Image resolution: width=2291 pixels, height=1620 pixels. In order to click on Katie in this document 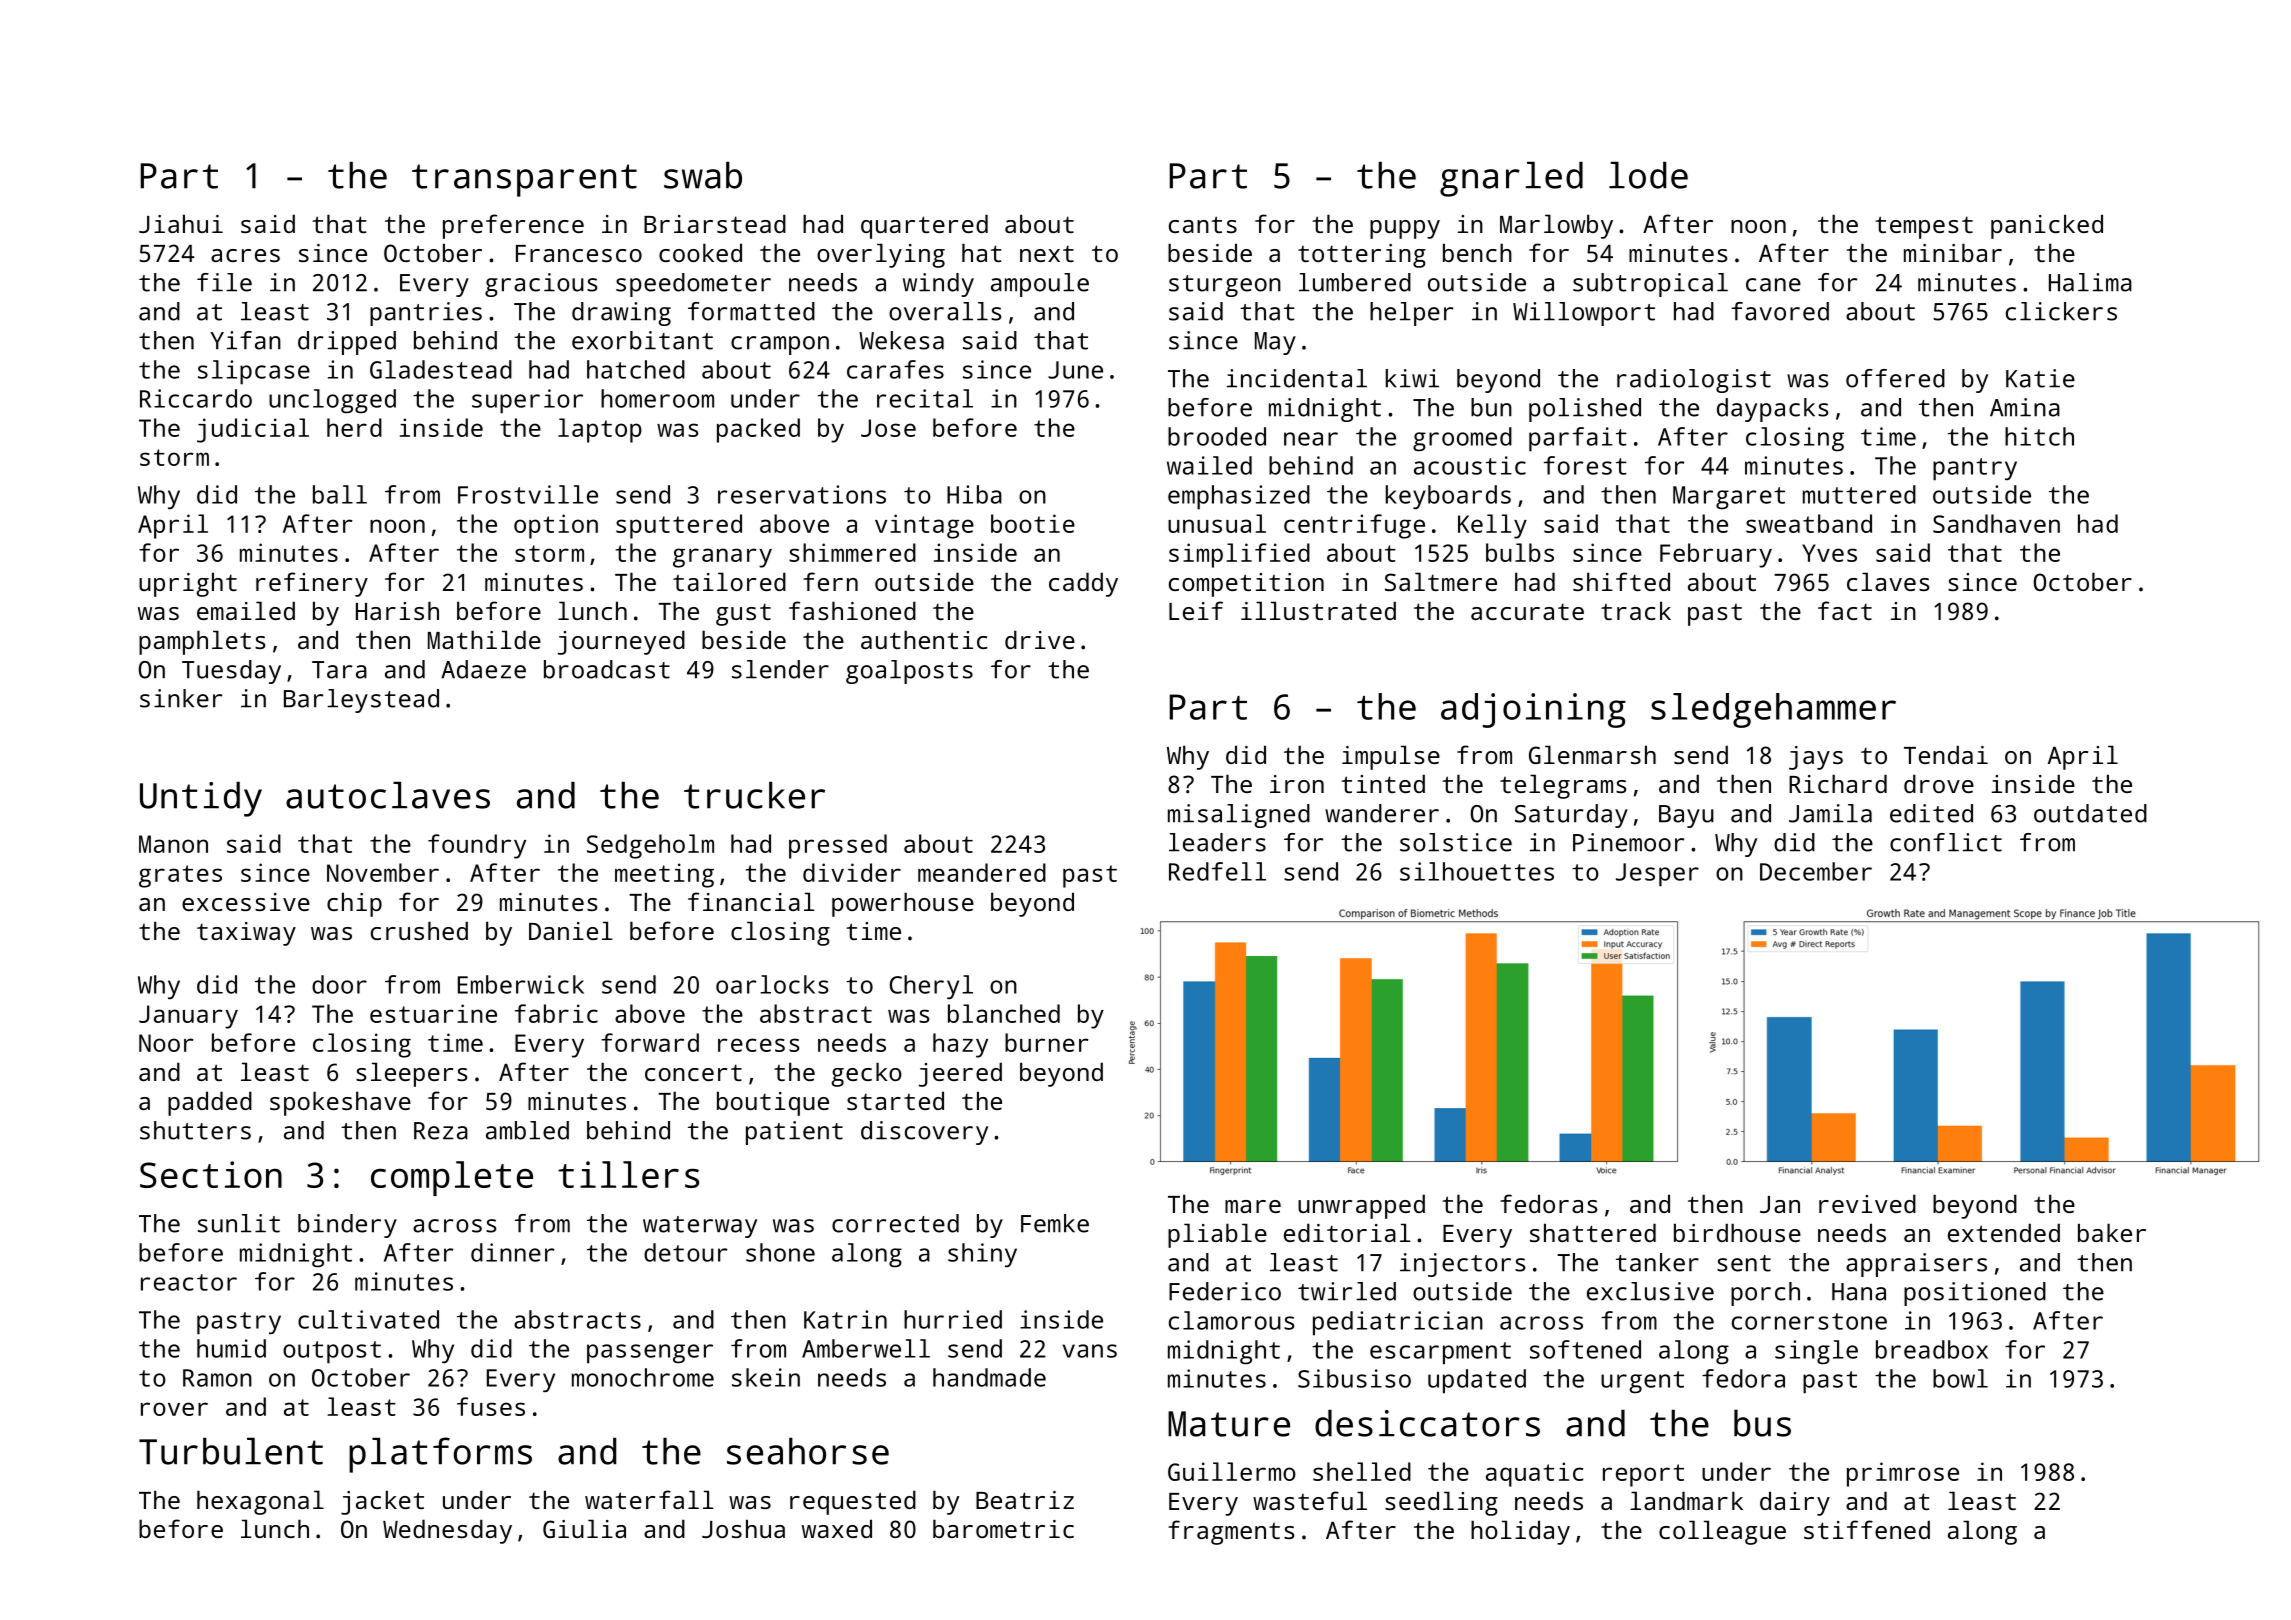, I will do `click(2040, 378)`.
